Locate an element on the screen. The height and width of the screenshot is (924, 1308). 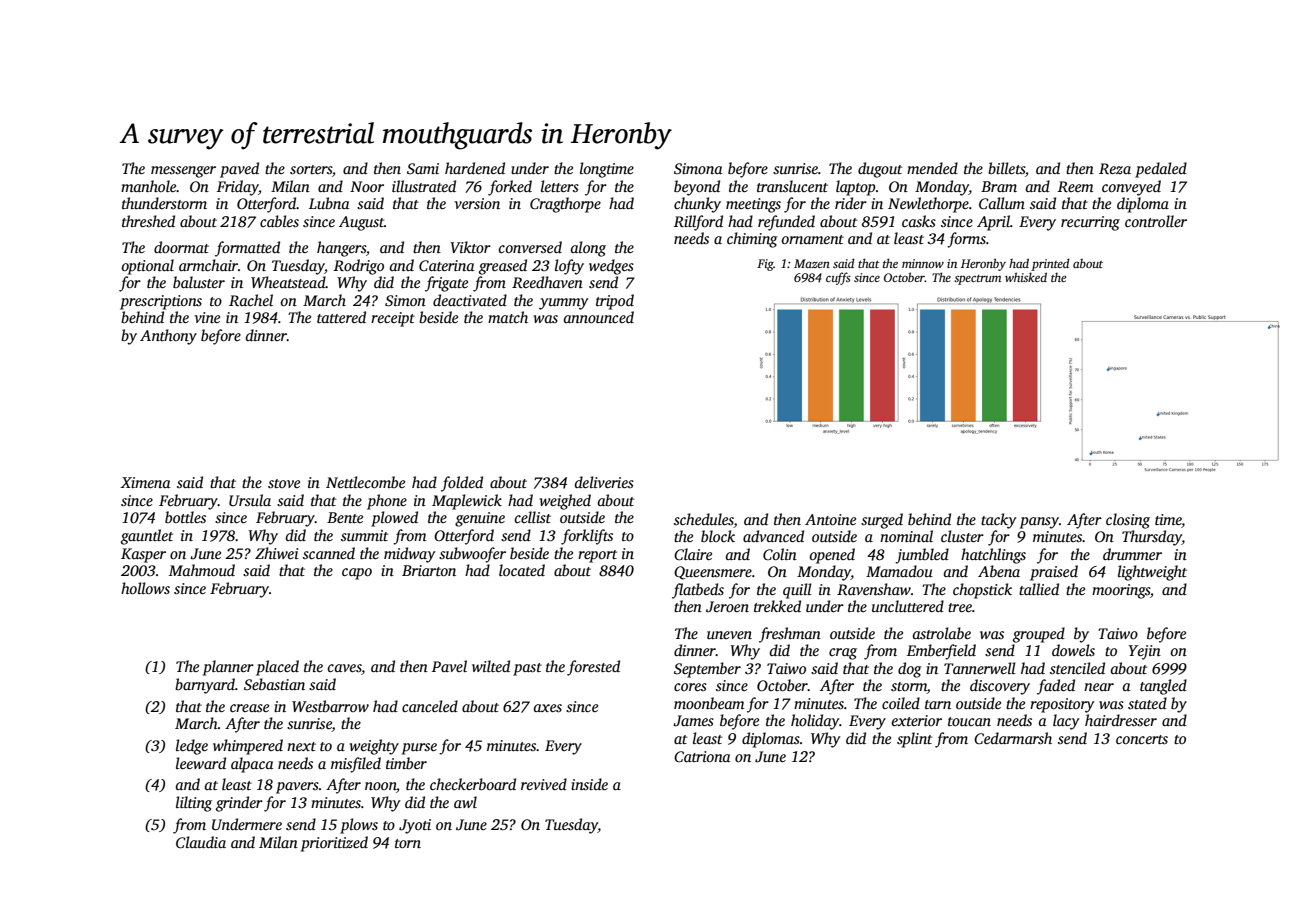
pansy is located at coordinates (1039, 523).
